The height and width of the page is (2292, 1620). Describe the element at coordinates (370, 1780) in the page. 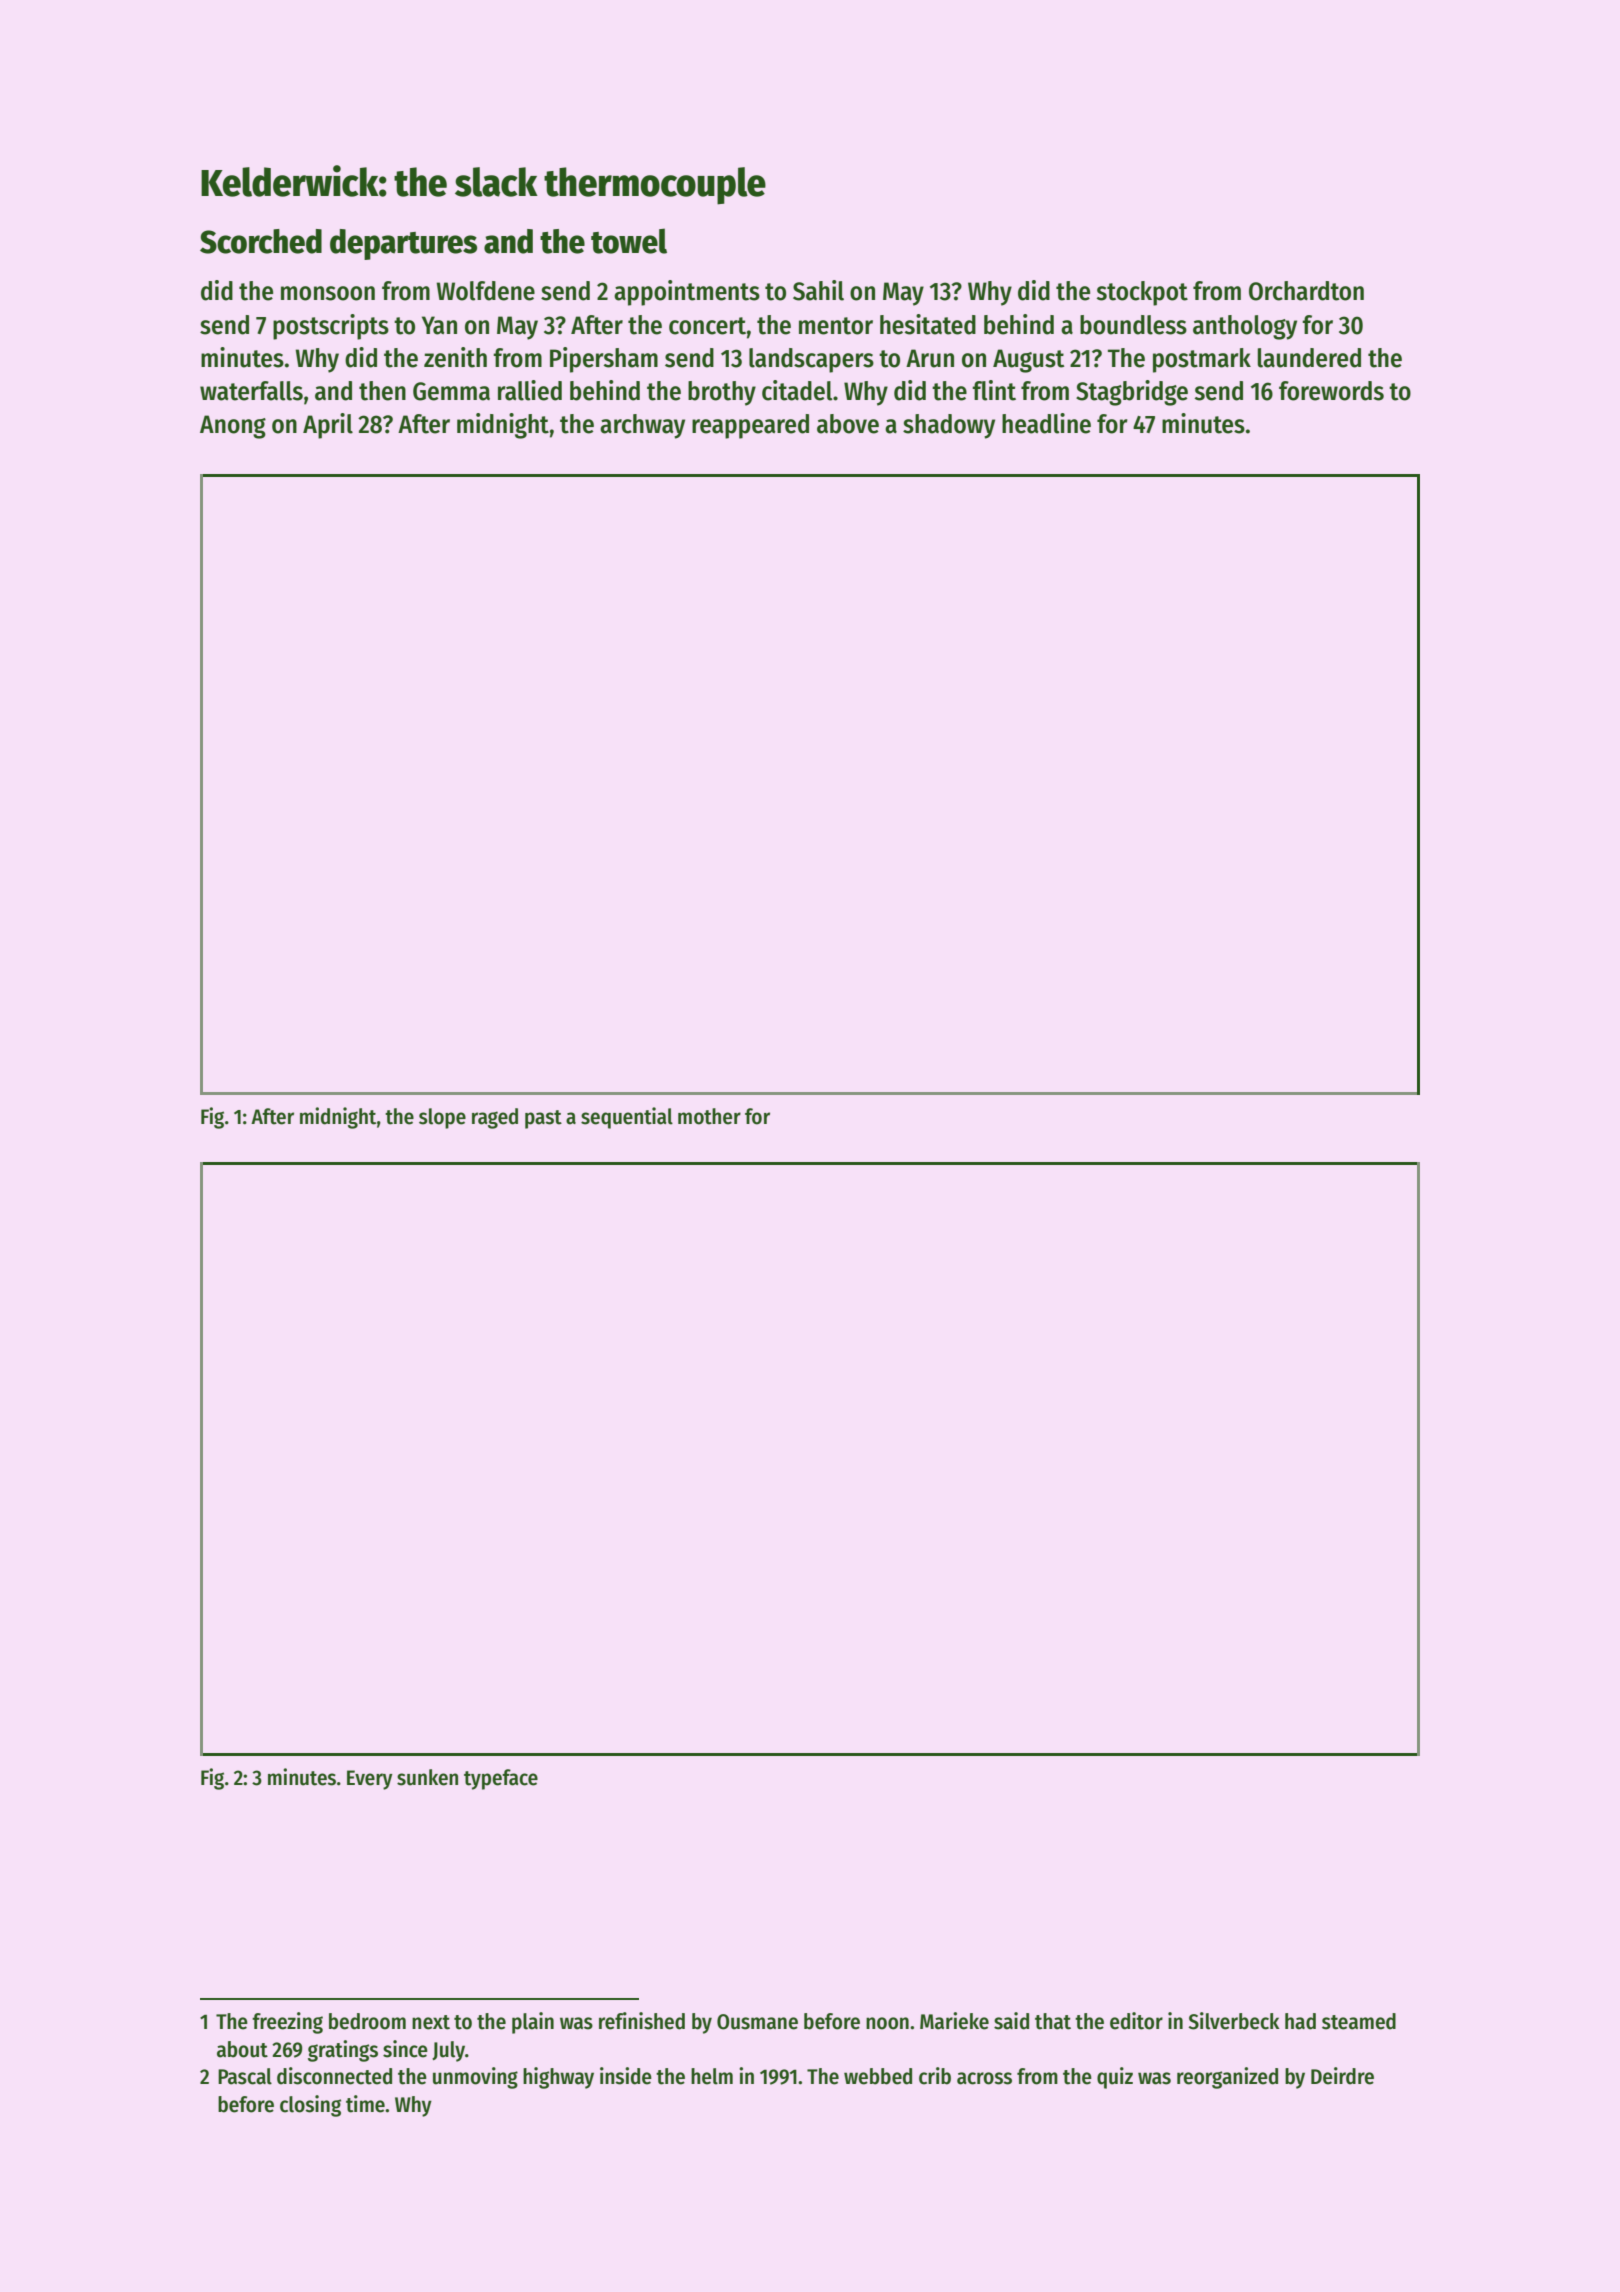

I see `Every` at that location.
